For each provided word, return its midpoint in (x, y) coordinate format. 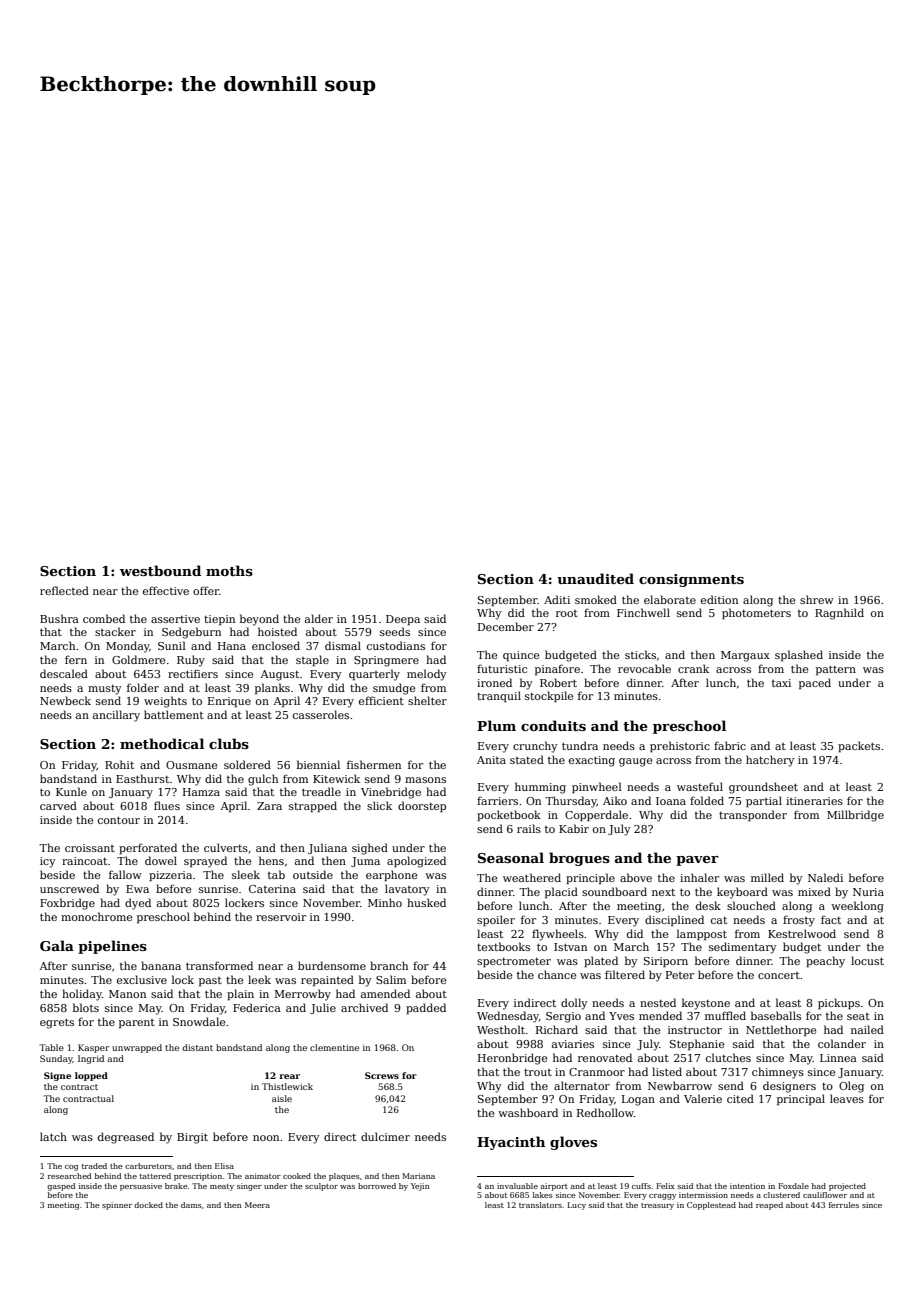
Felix (665, 1186)
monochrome (96, 916)
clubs (229, 743)
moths (229, 570)
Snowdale (199, 1021)
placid (561, 892)
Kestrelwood (802, 933)
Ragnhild (839, 614)
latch (53, 1136)
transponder (753, 815)
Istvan (570, 947)
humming (540, 788)
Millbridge (855, 816)
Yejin (420, 1187)
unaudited (595, 578)
